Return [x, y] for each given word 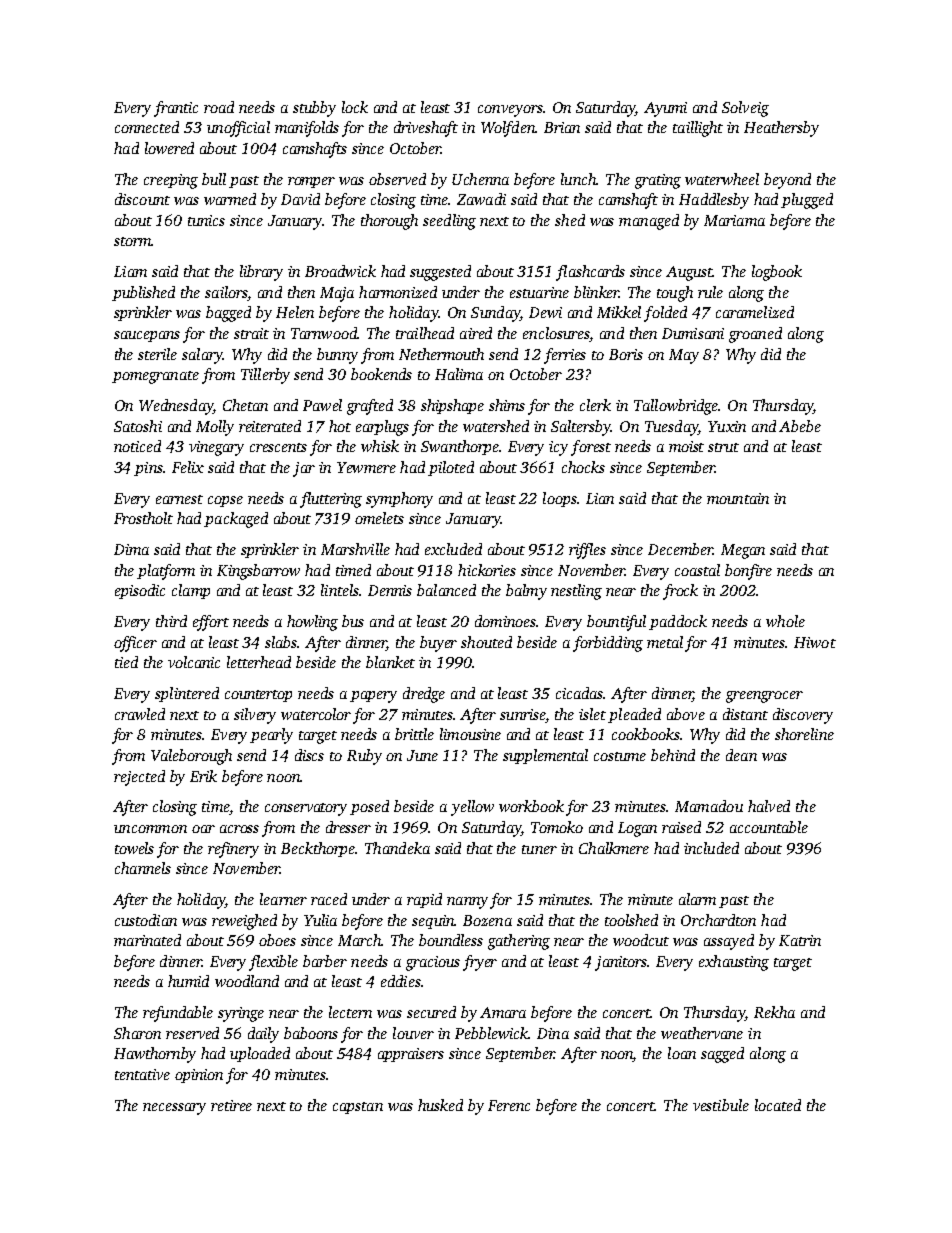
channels [143, 868]
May [684, 356]
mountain [738, 498]
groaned [755, 335]
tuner [539, 849]
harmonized [398, 292]
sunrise [523, 714]
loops [560, 499]
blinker [596, 292]
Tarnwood [324, 333]
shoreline [804, 734]
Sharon [137, 1033]
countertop [258, 696]
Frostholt [143, 518]
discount [142, 199]
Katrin [800, 940]
